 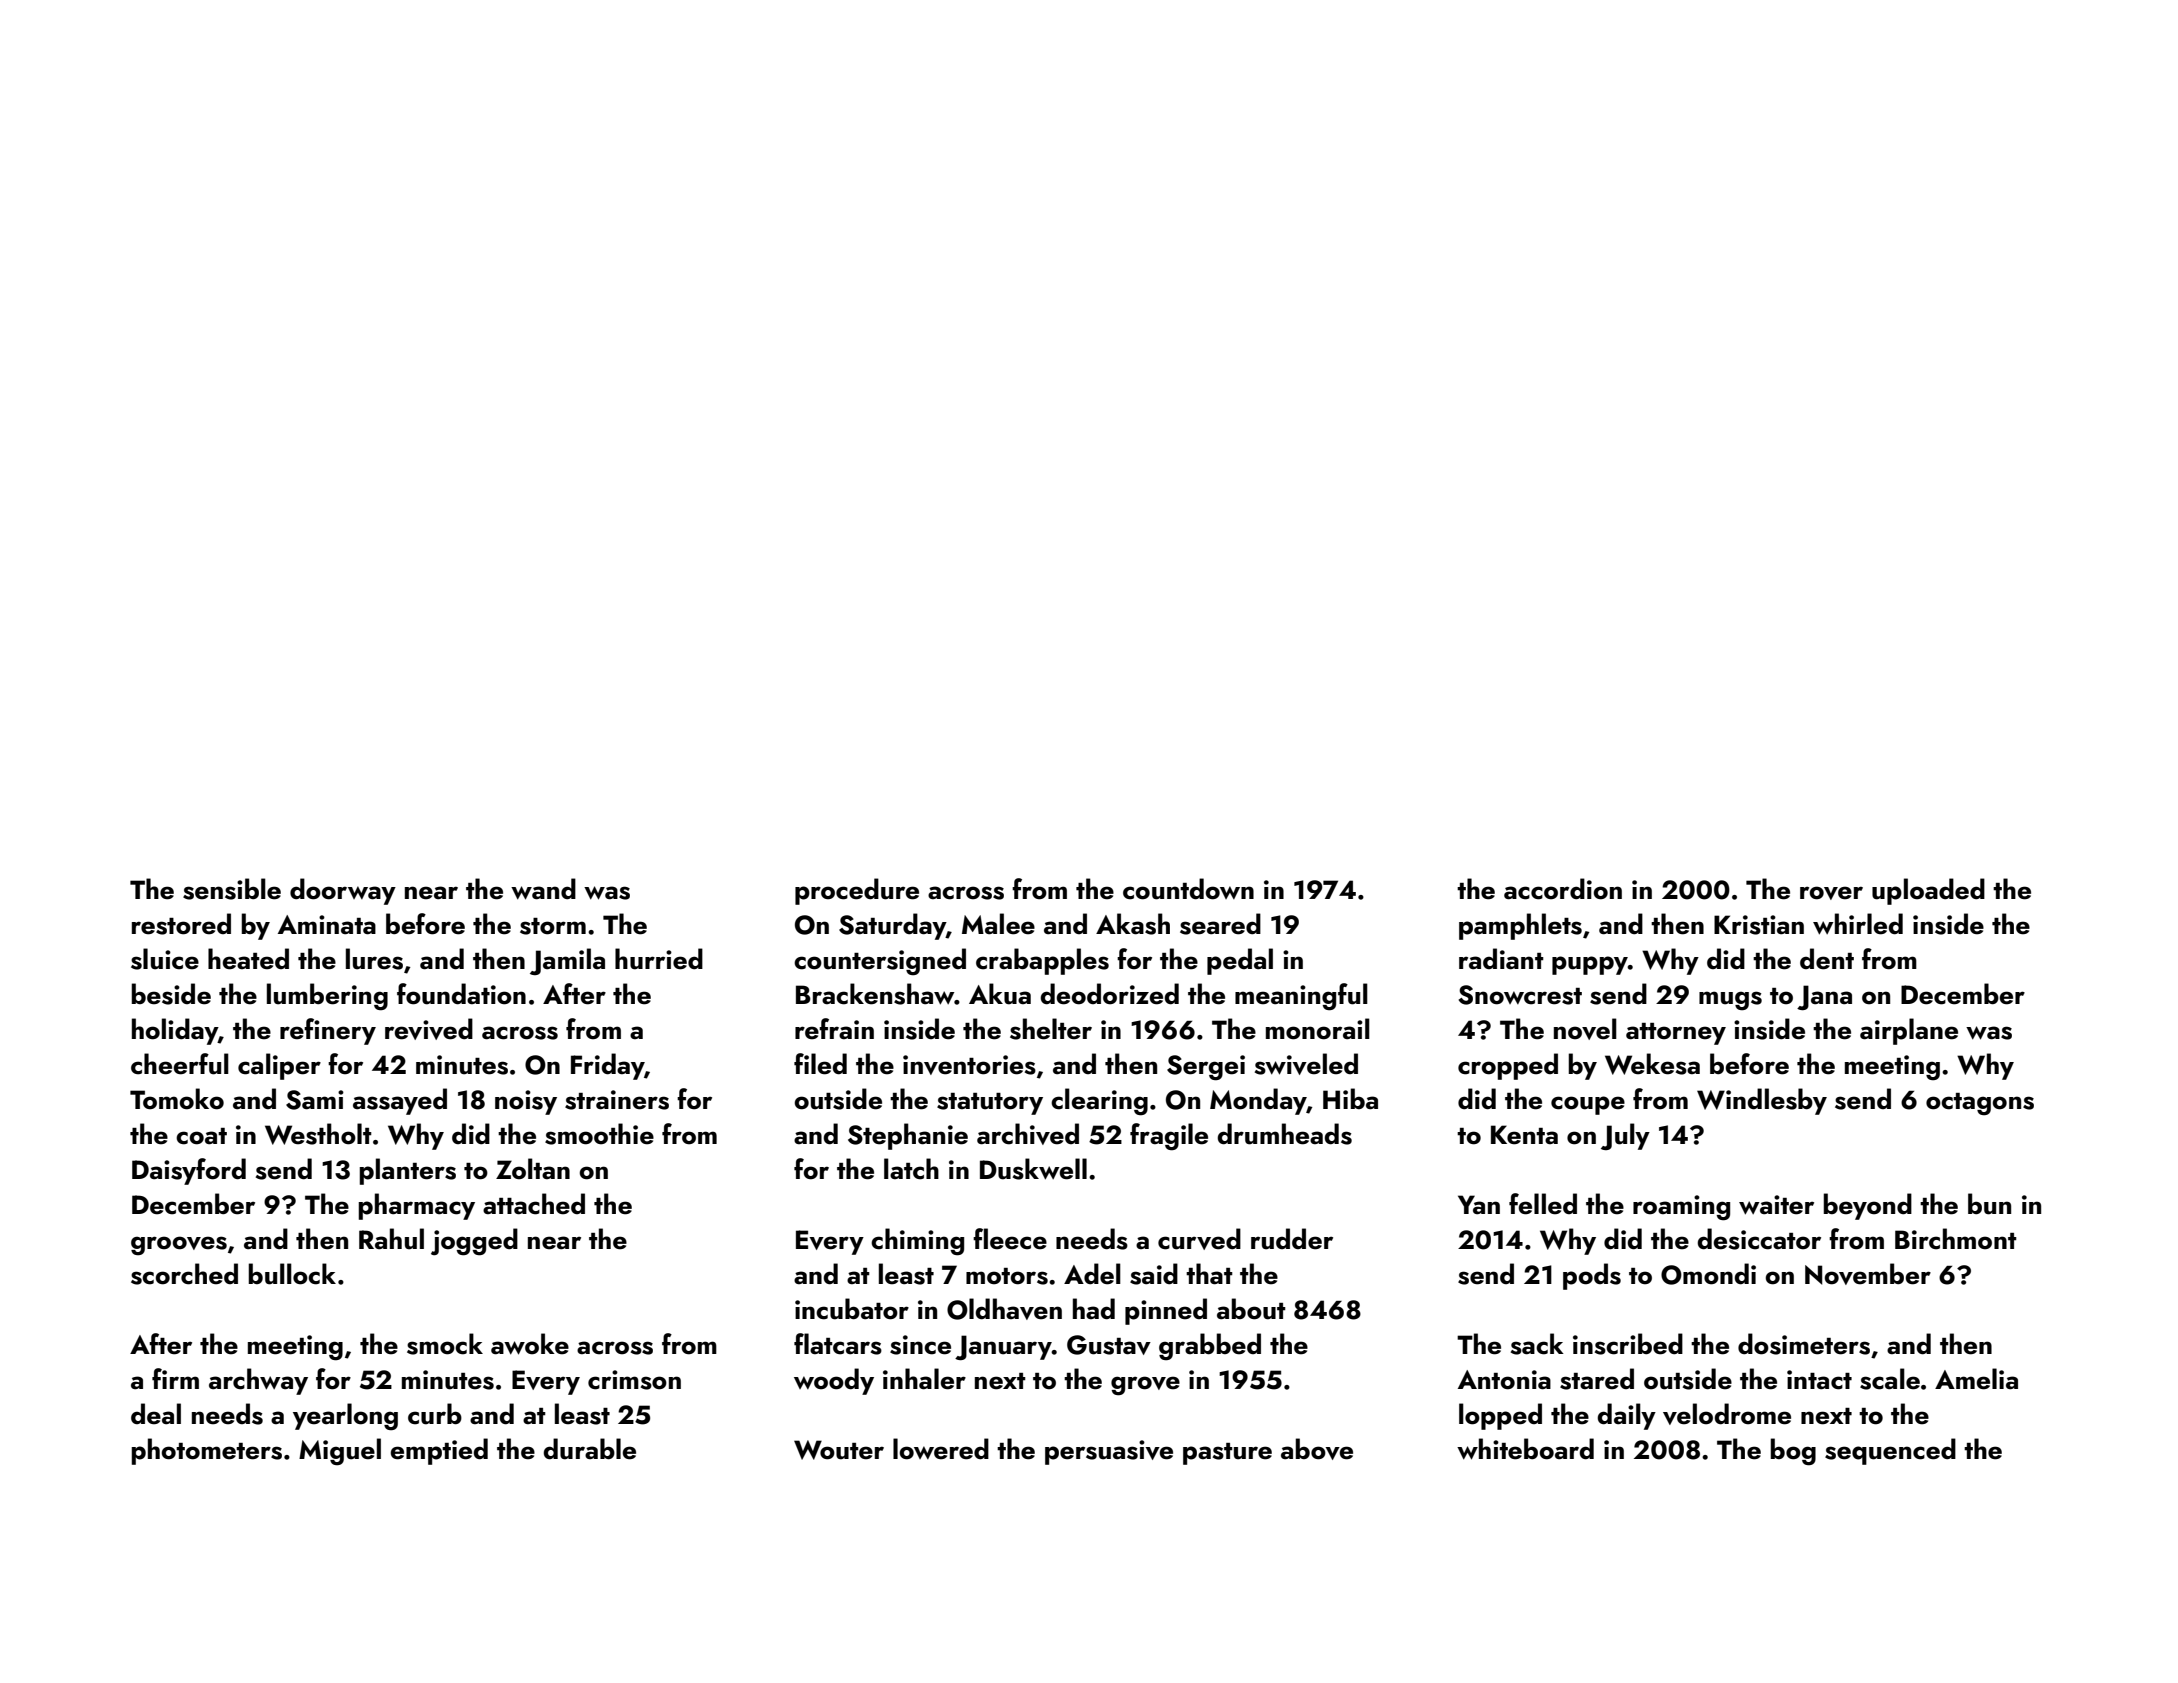 I want to click on doorway, so click(x=343, y=891).
